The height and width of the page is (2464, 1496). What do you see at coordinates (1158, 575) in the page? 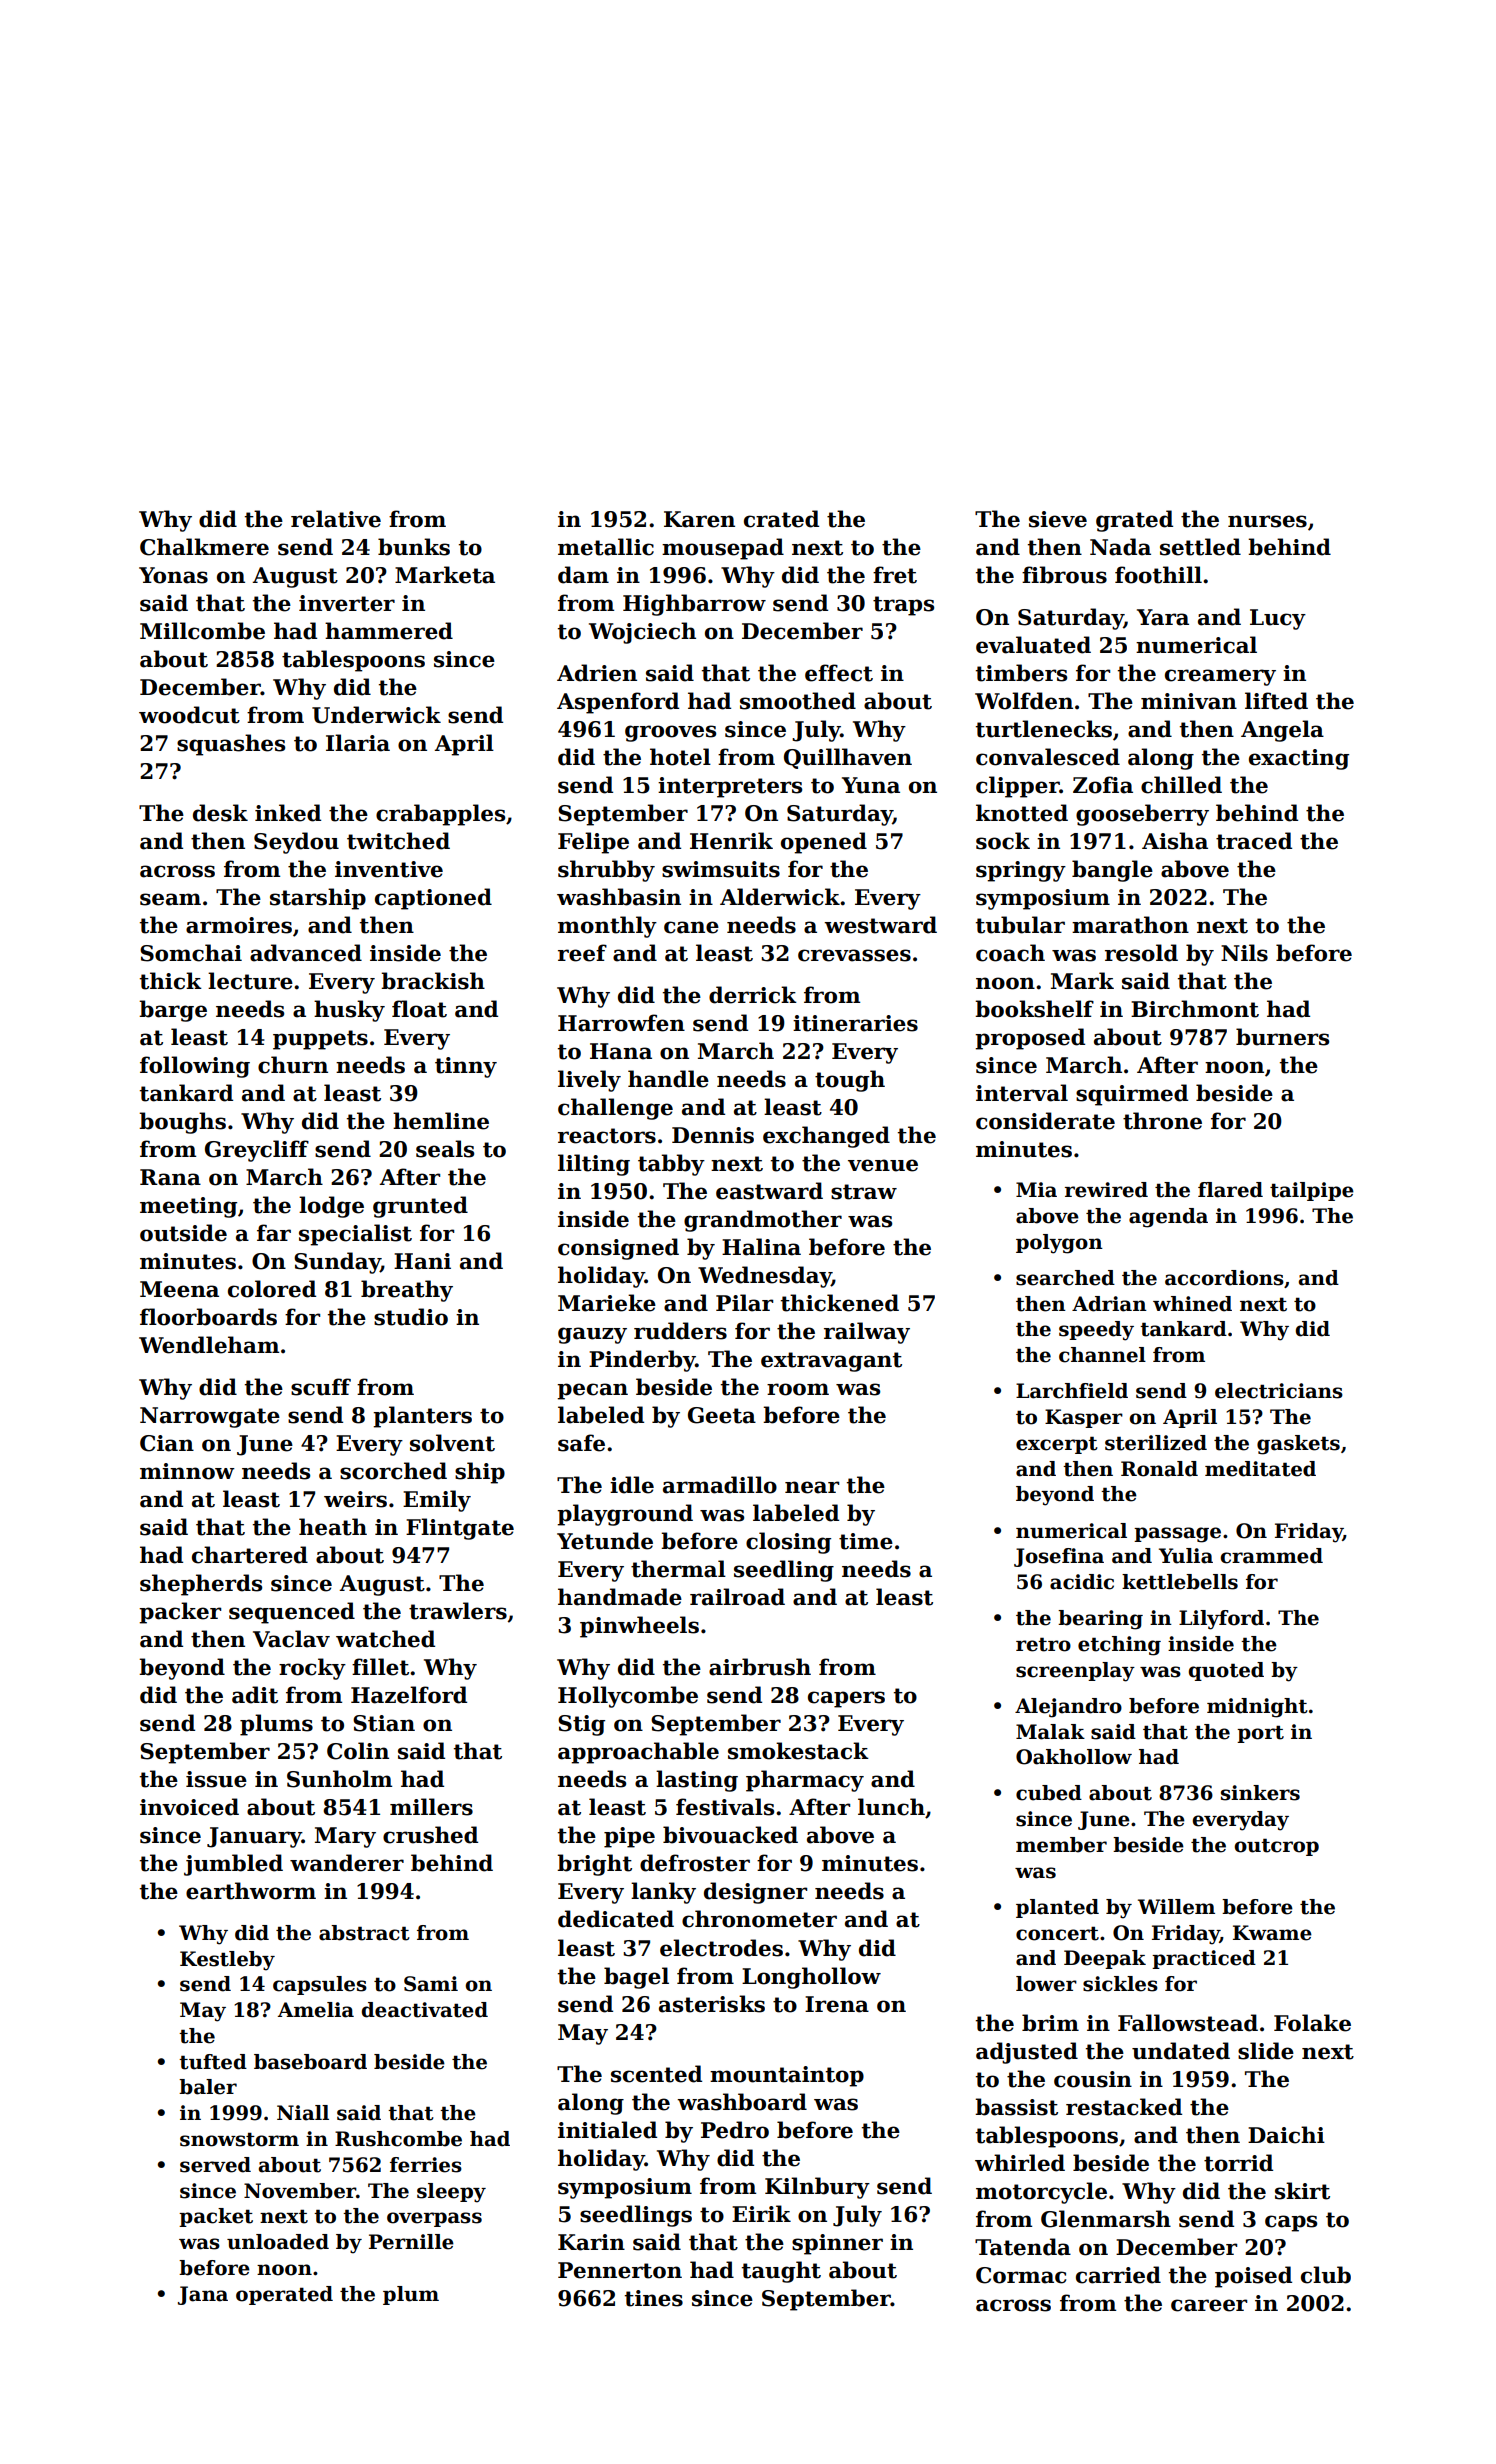
I see `foothill` at bounding box center [1158, 575].
